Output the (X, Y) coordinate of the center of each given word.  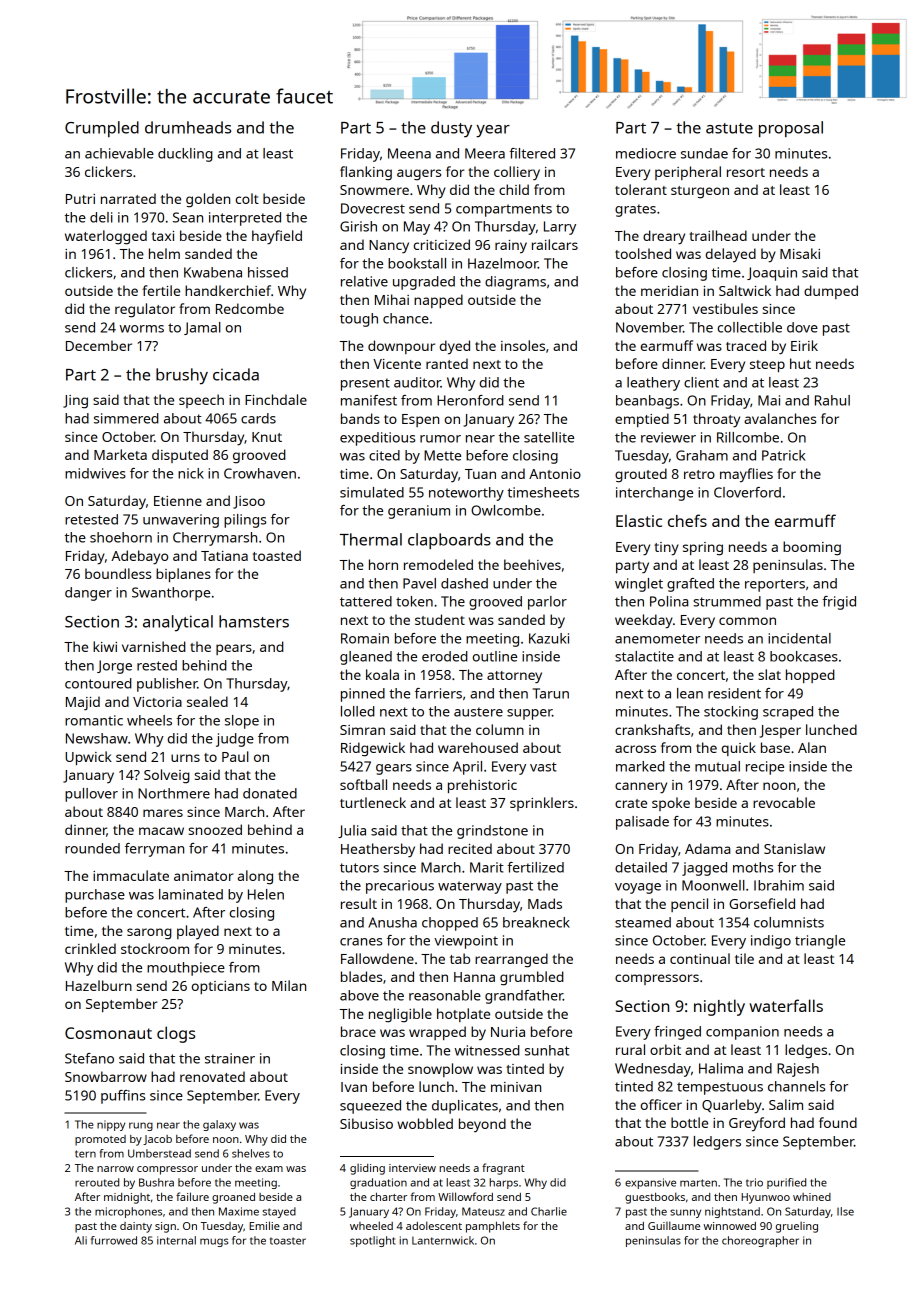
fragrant (503, 1169)
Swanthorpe (171, 594)
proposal (791, 129)
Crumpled (102, 129)
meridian (669, 290)
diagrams (515, 283)
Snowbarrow (106, 1076)
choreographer (760, 1241)
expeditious (377, 439)
